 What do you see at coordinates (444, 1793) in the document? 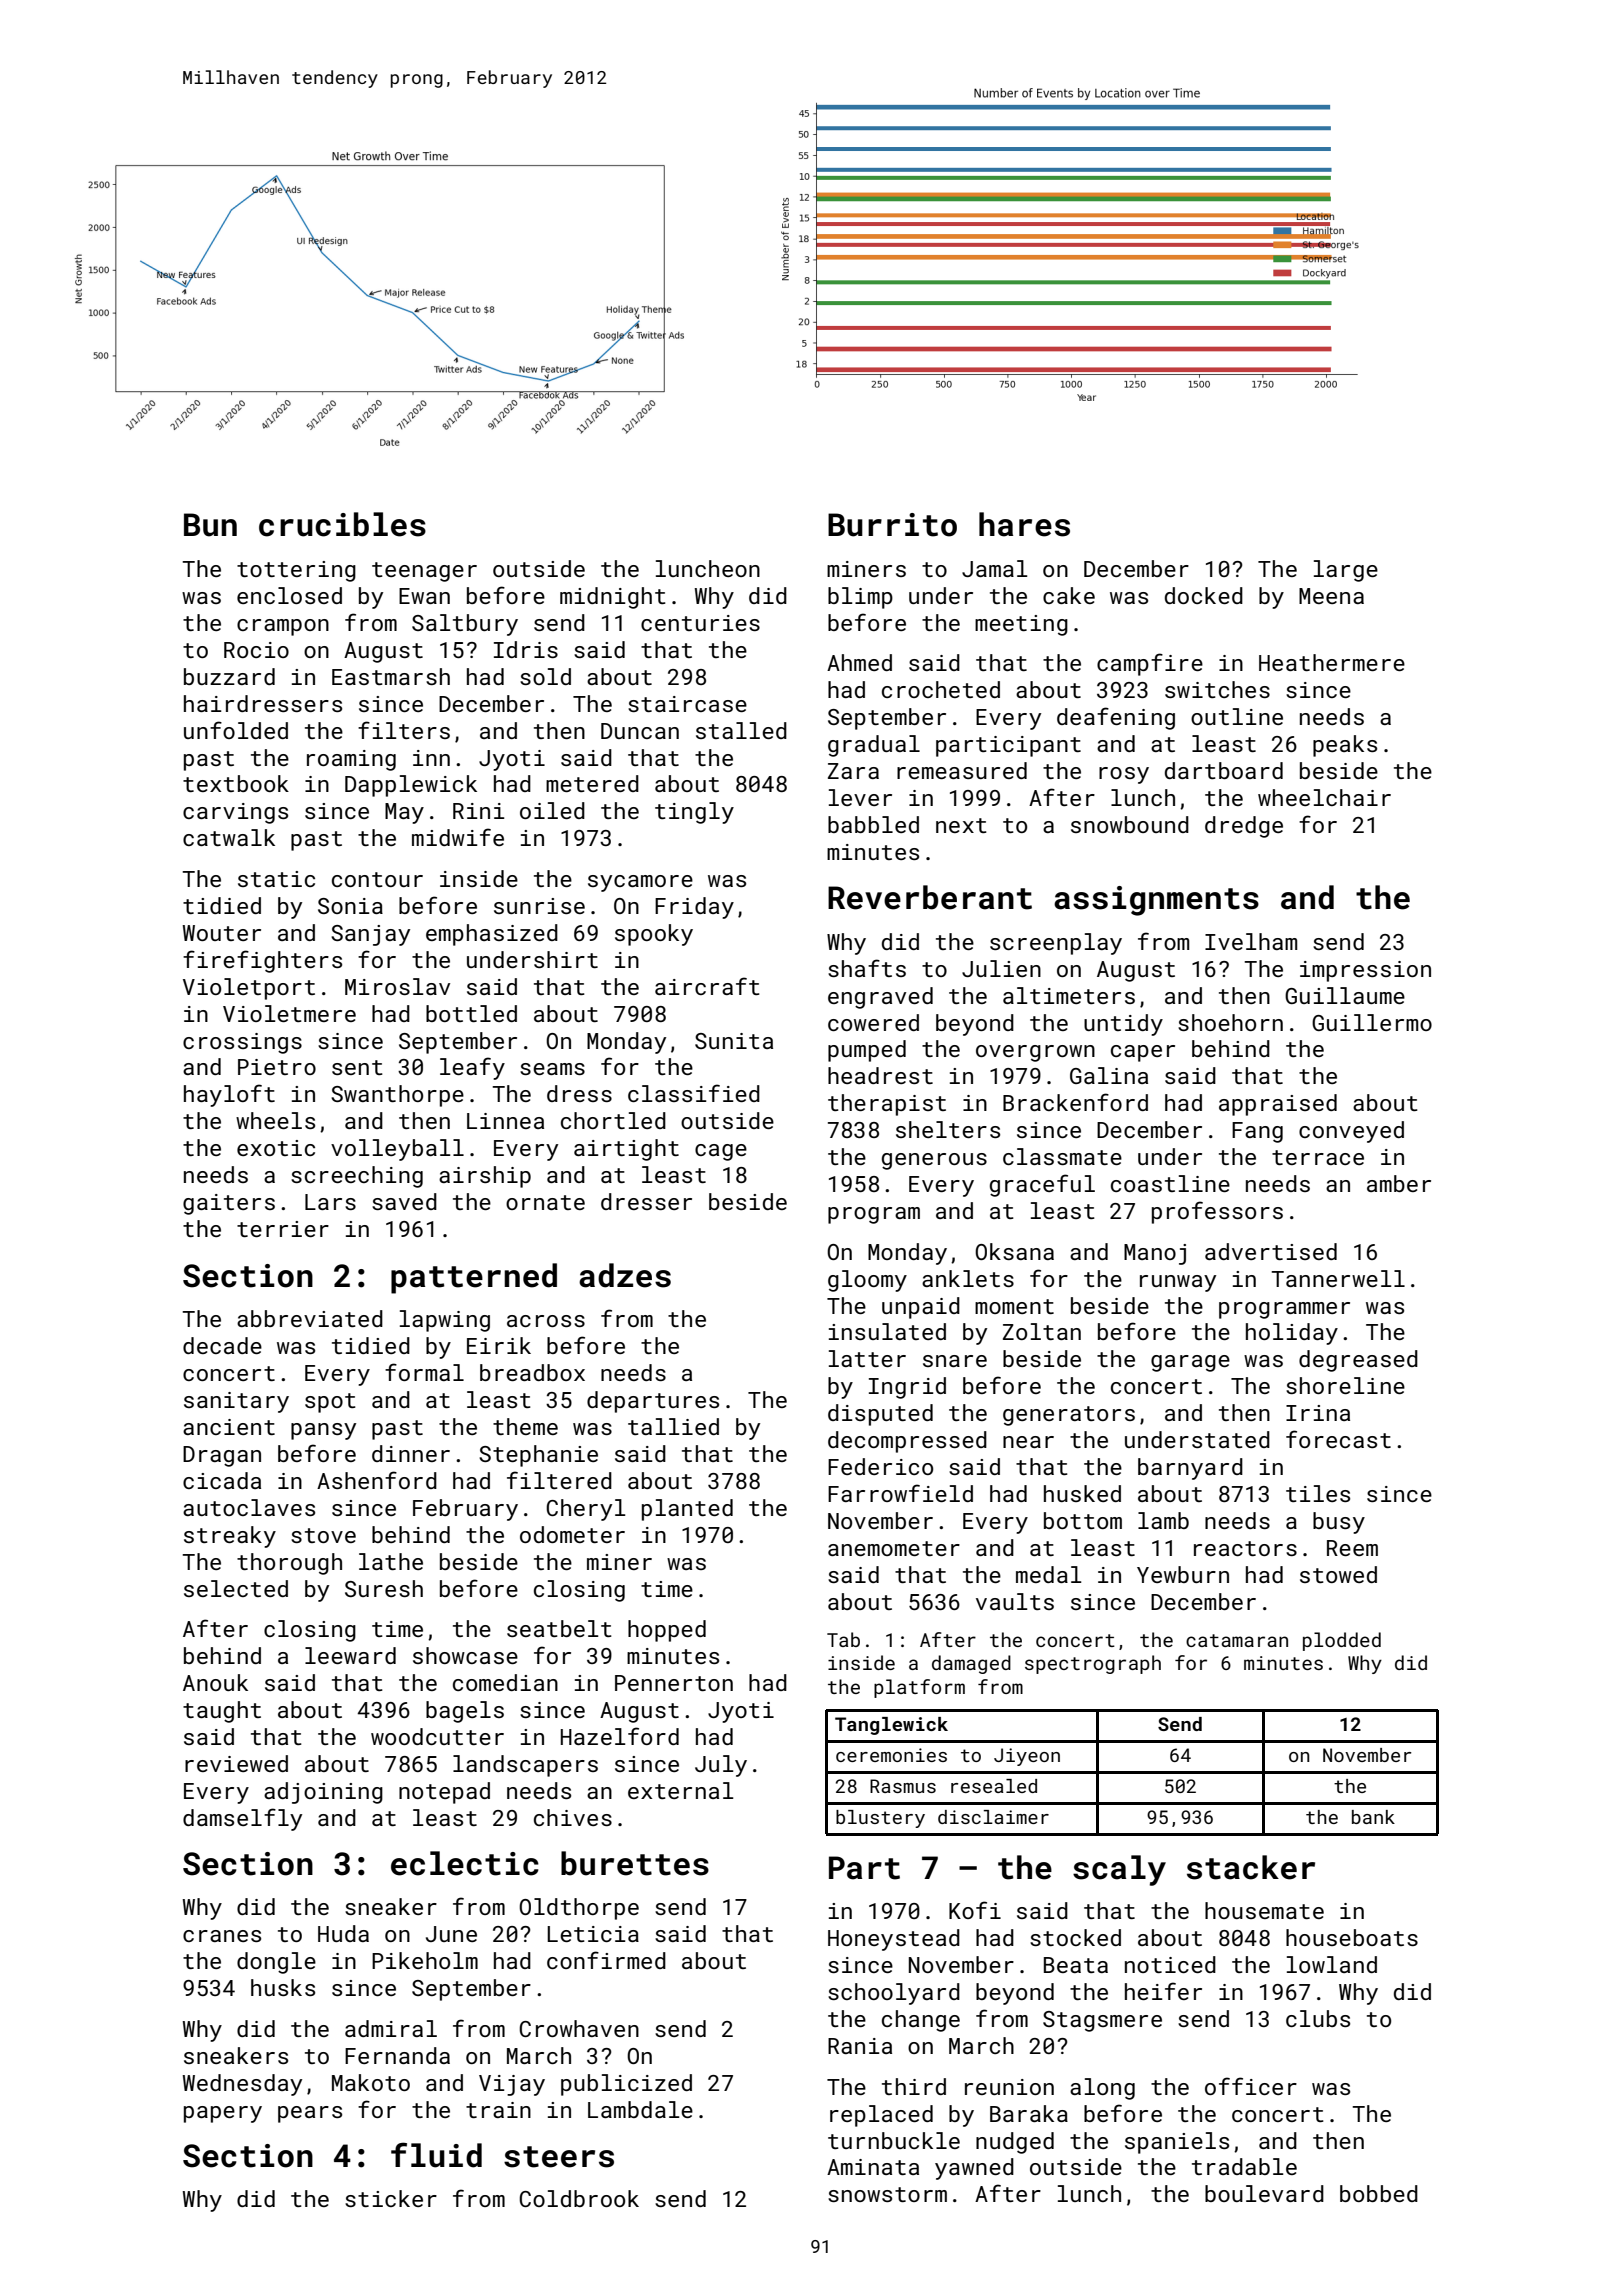
I see `notepad` at bounding box center [444, 1793].
